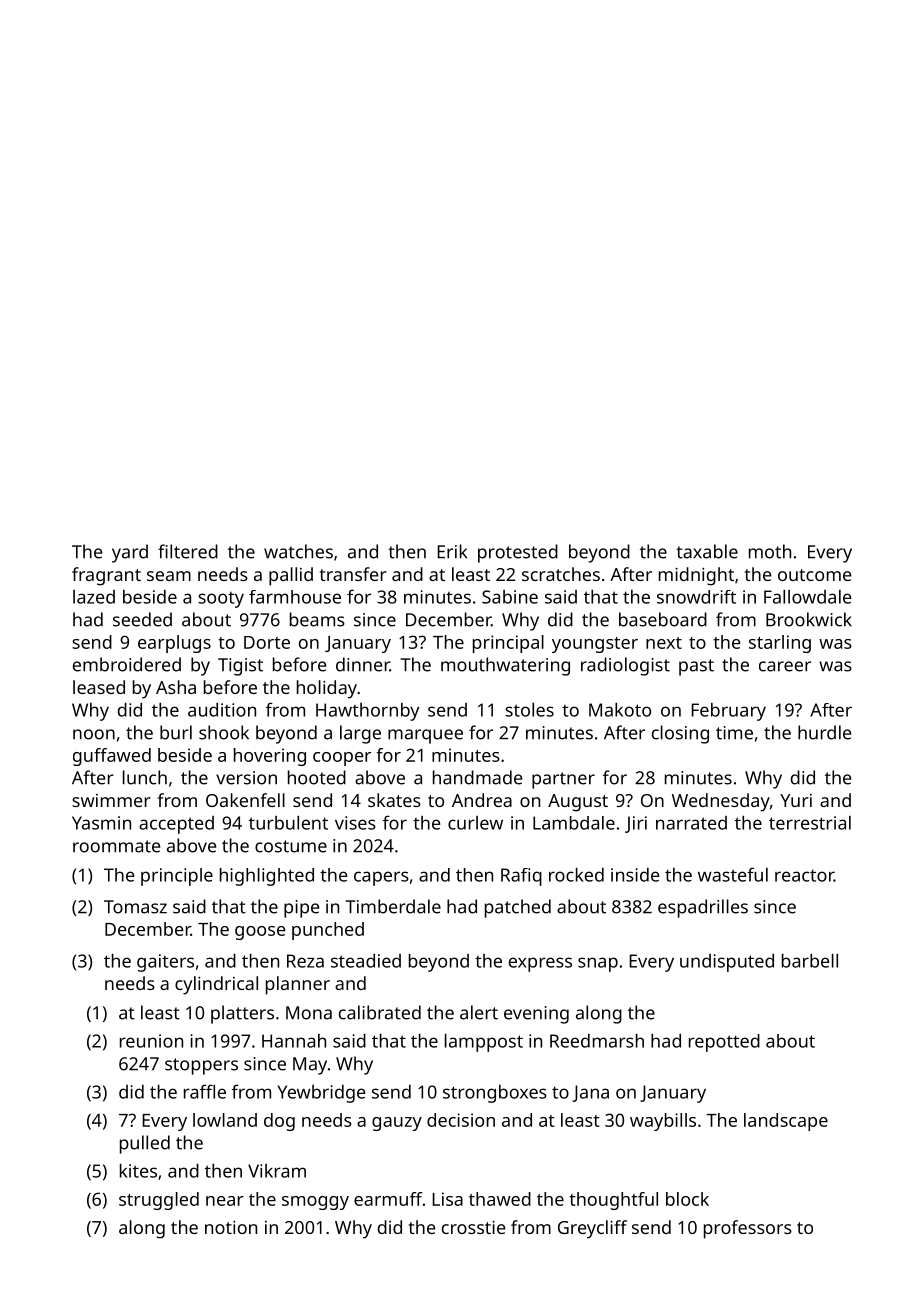  Describe the element at coordinates (224, 732) in the document. I see `shook` at that location.
